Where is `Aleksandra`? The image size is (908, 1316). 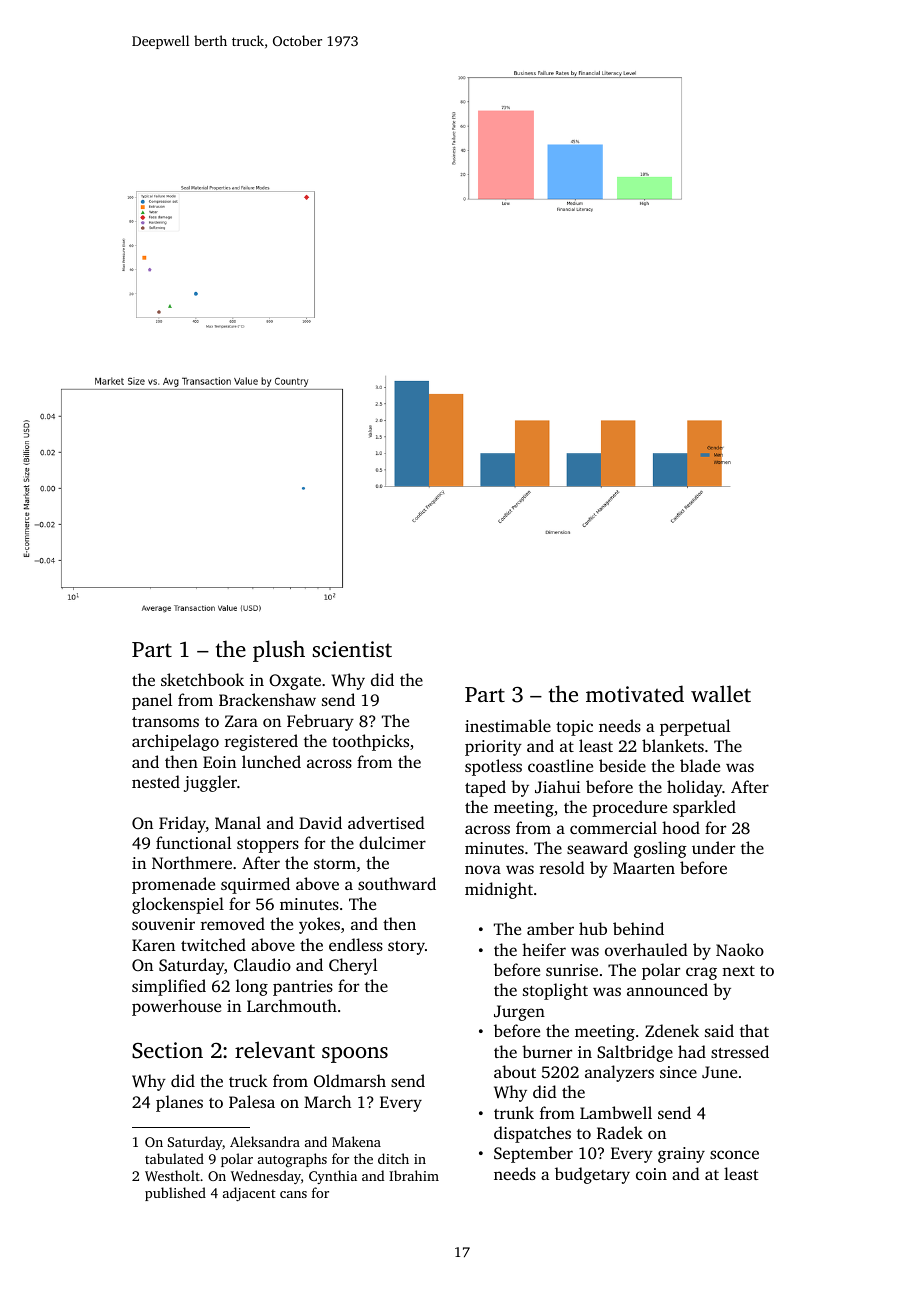 Aleksandra is located at coordinates (265, 1141).
